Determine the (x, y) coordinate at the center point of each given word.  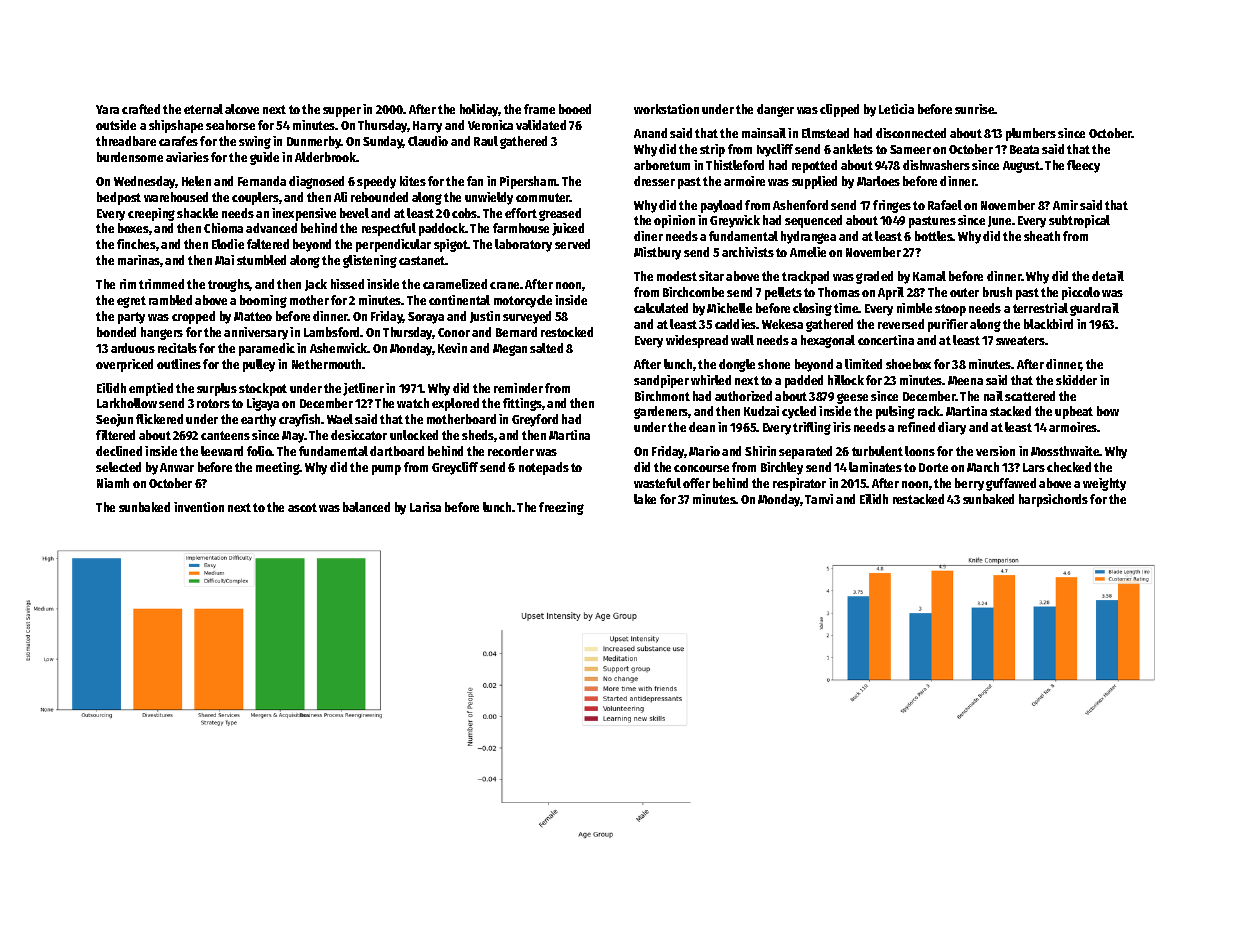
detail (1108, 276)
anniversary (256, 333)
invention (199, 507)
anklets (853, 149)
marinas (139, 260)
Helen (196, 181)
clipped (839, 110)
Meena (965, 380)
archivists (748, 252)
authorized (743, 396)
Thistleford (735, 165)
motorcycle (523, 301)
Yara (107, 109)
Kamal (929, 276)
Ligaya (263, 404)
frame (539, 109)
